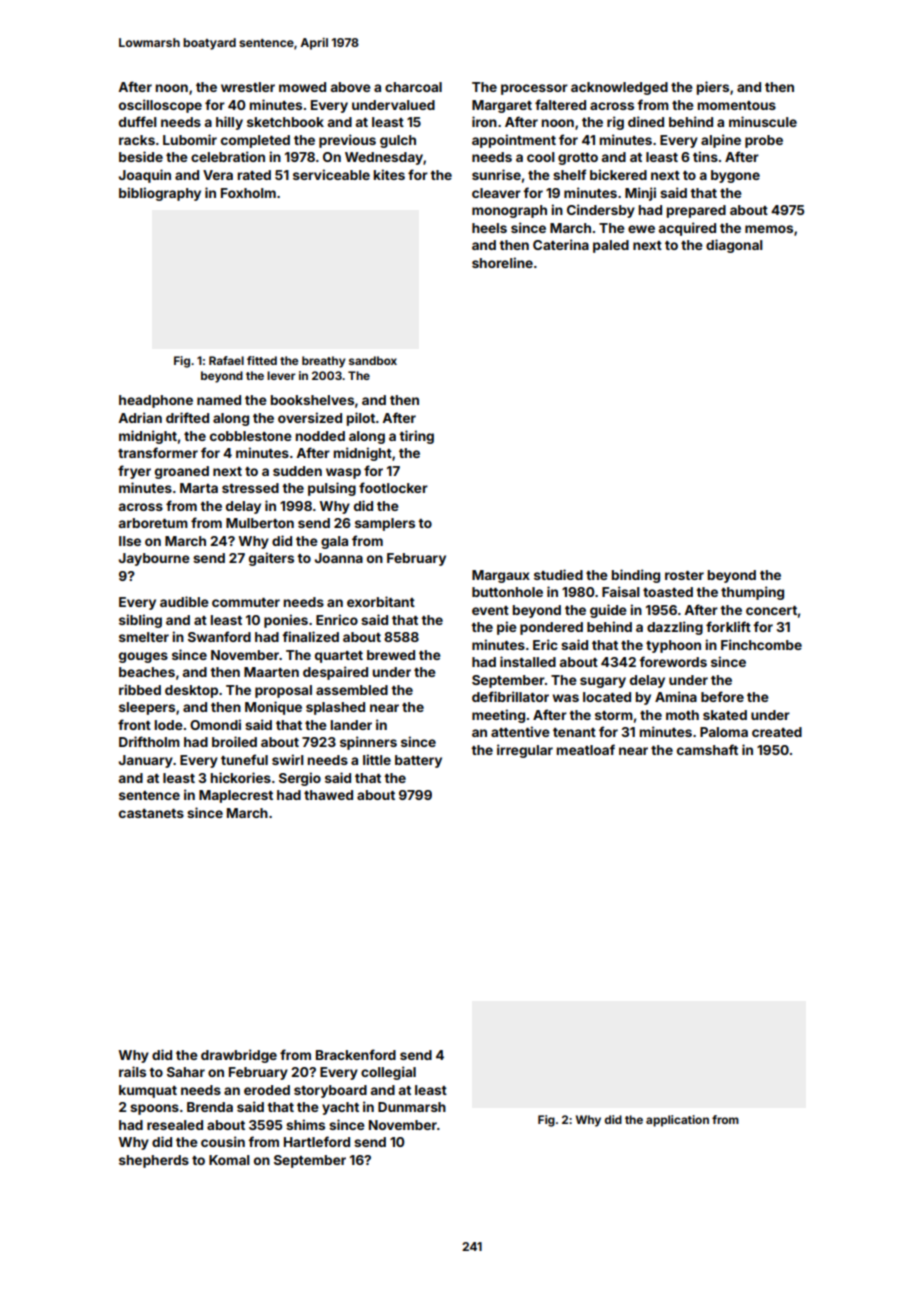 The width and height of the document is (924, 1308). Describe the element at coordinates (677, 1121) in the document. I see `application` at that location.
